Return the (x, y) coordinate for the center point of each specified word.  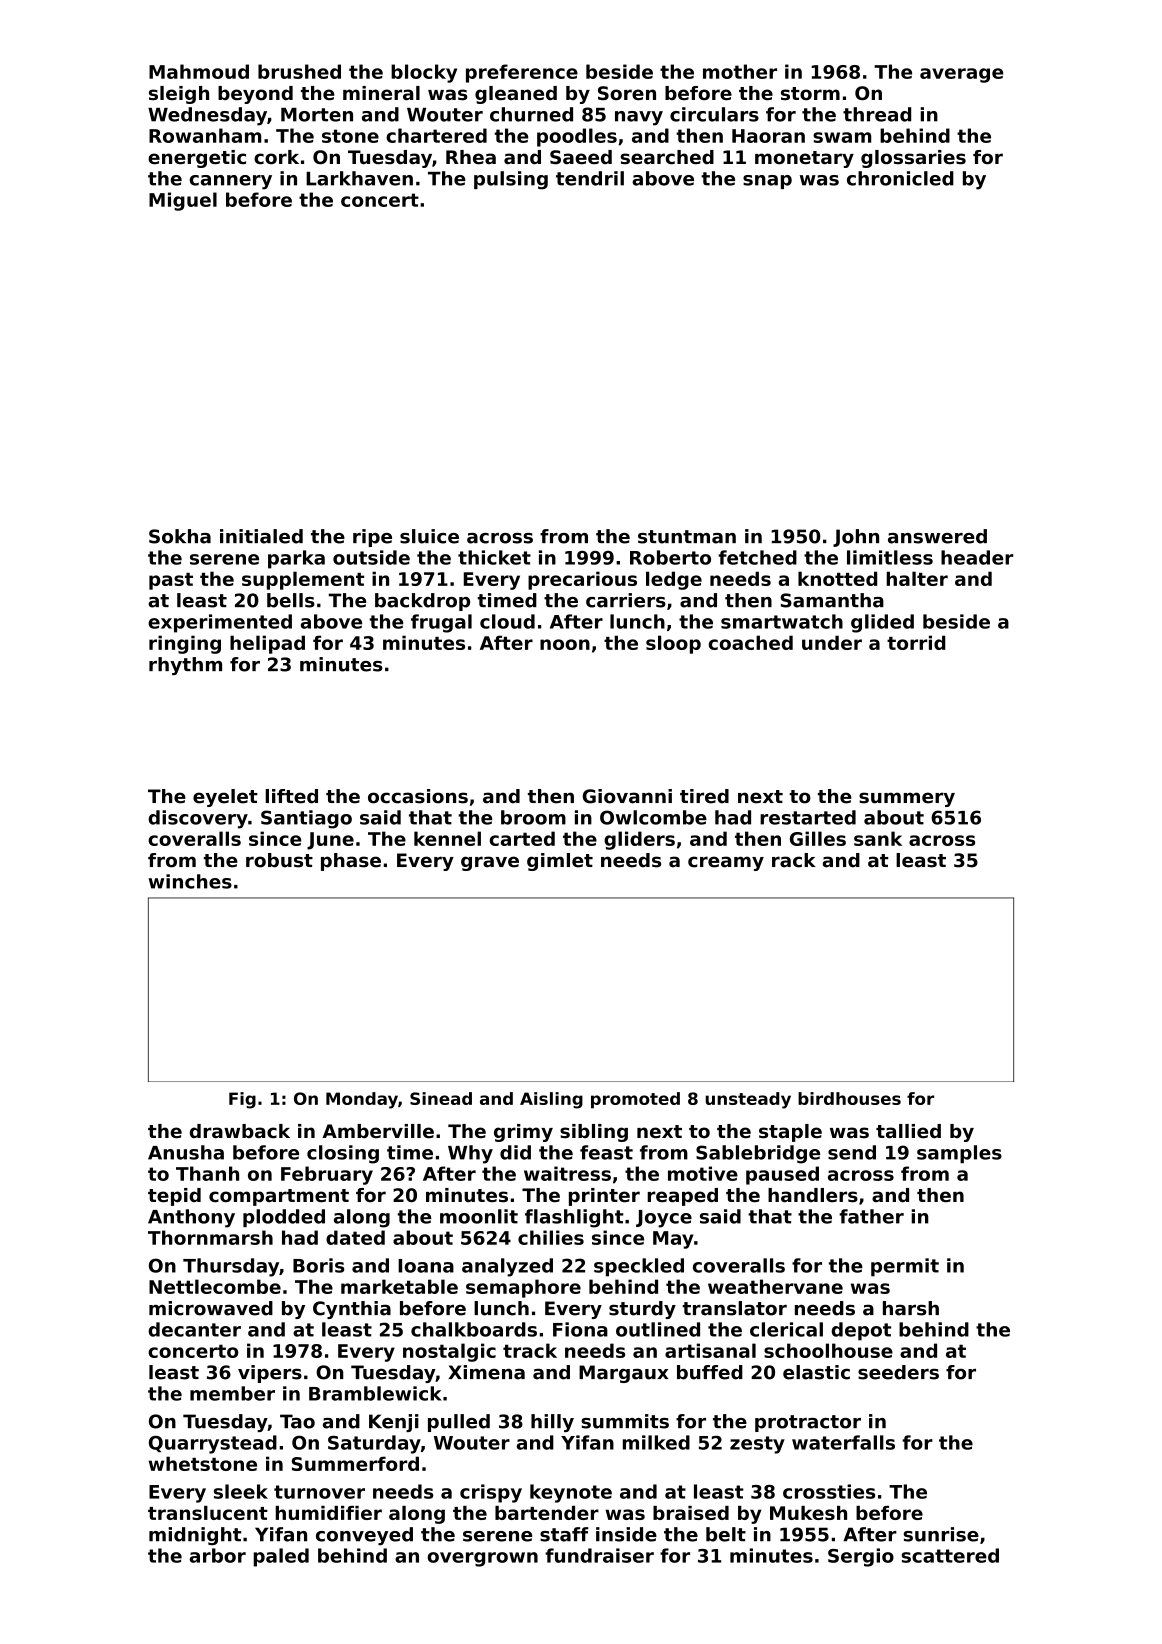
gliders (639, 840)
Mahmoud (199, 71)
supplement (303, 580)
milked (656, 1442)
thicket (494, 557)
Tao (297, 1421)
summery (907, 799)
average (961, 75)
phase (351, 862)
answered (937, 536)
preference (522, 73)
